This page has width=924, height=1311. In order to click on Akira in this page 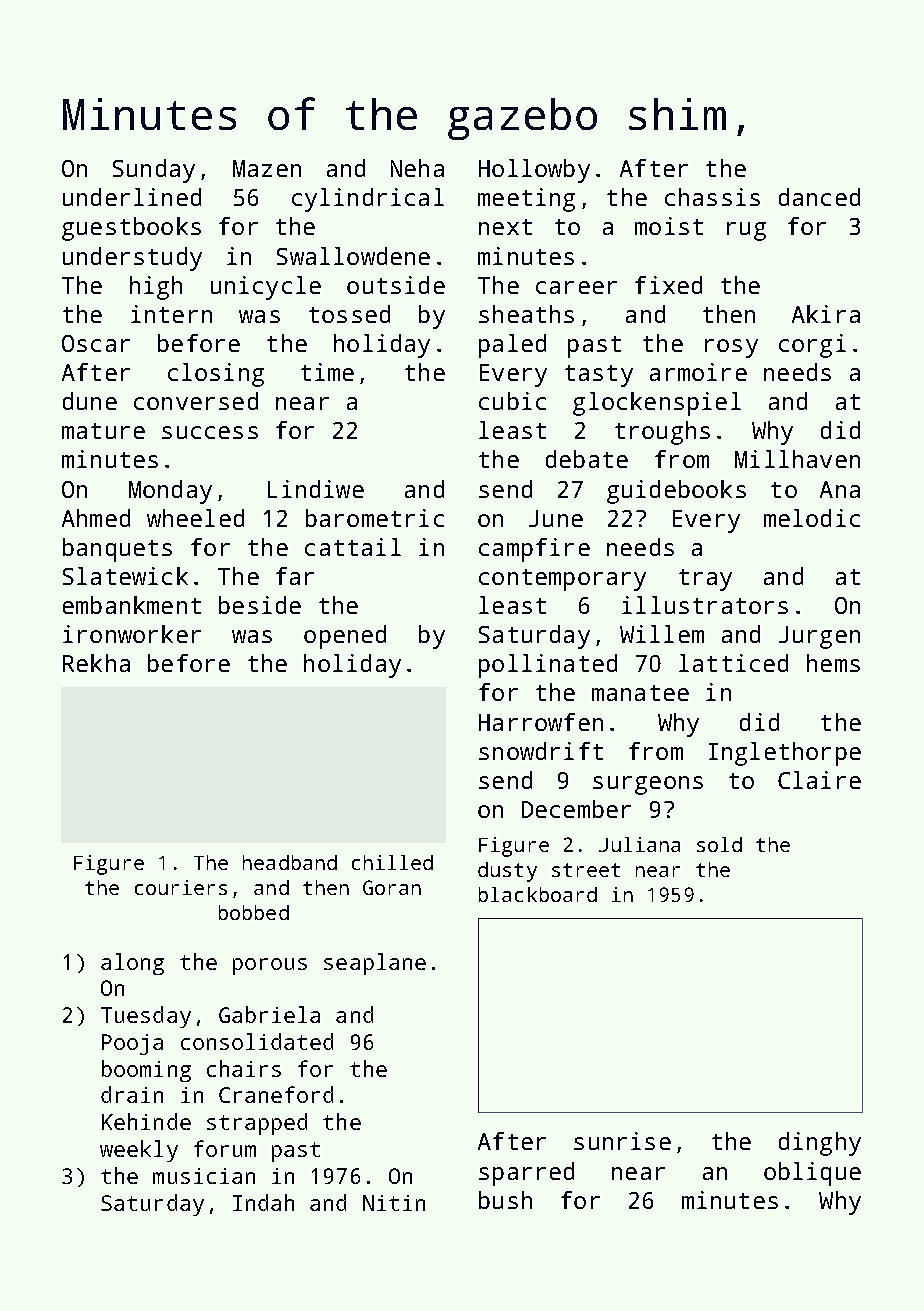, I will do `click(826, 314)`.
